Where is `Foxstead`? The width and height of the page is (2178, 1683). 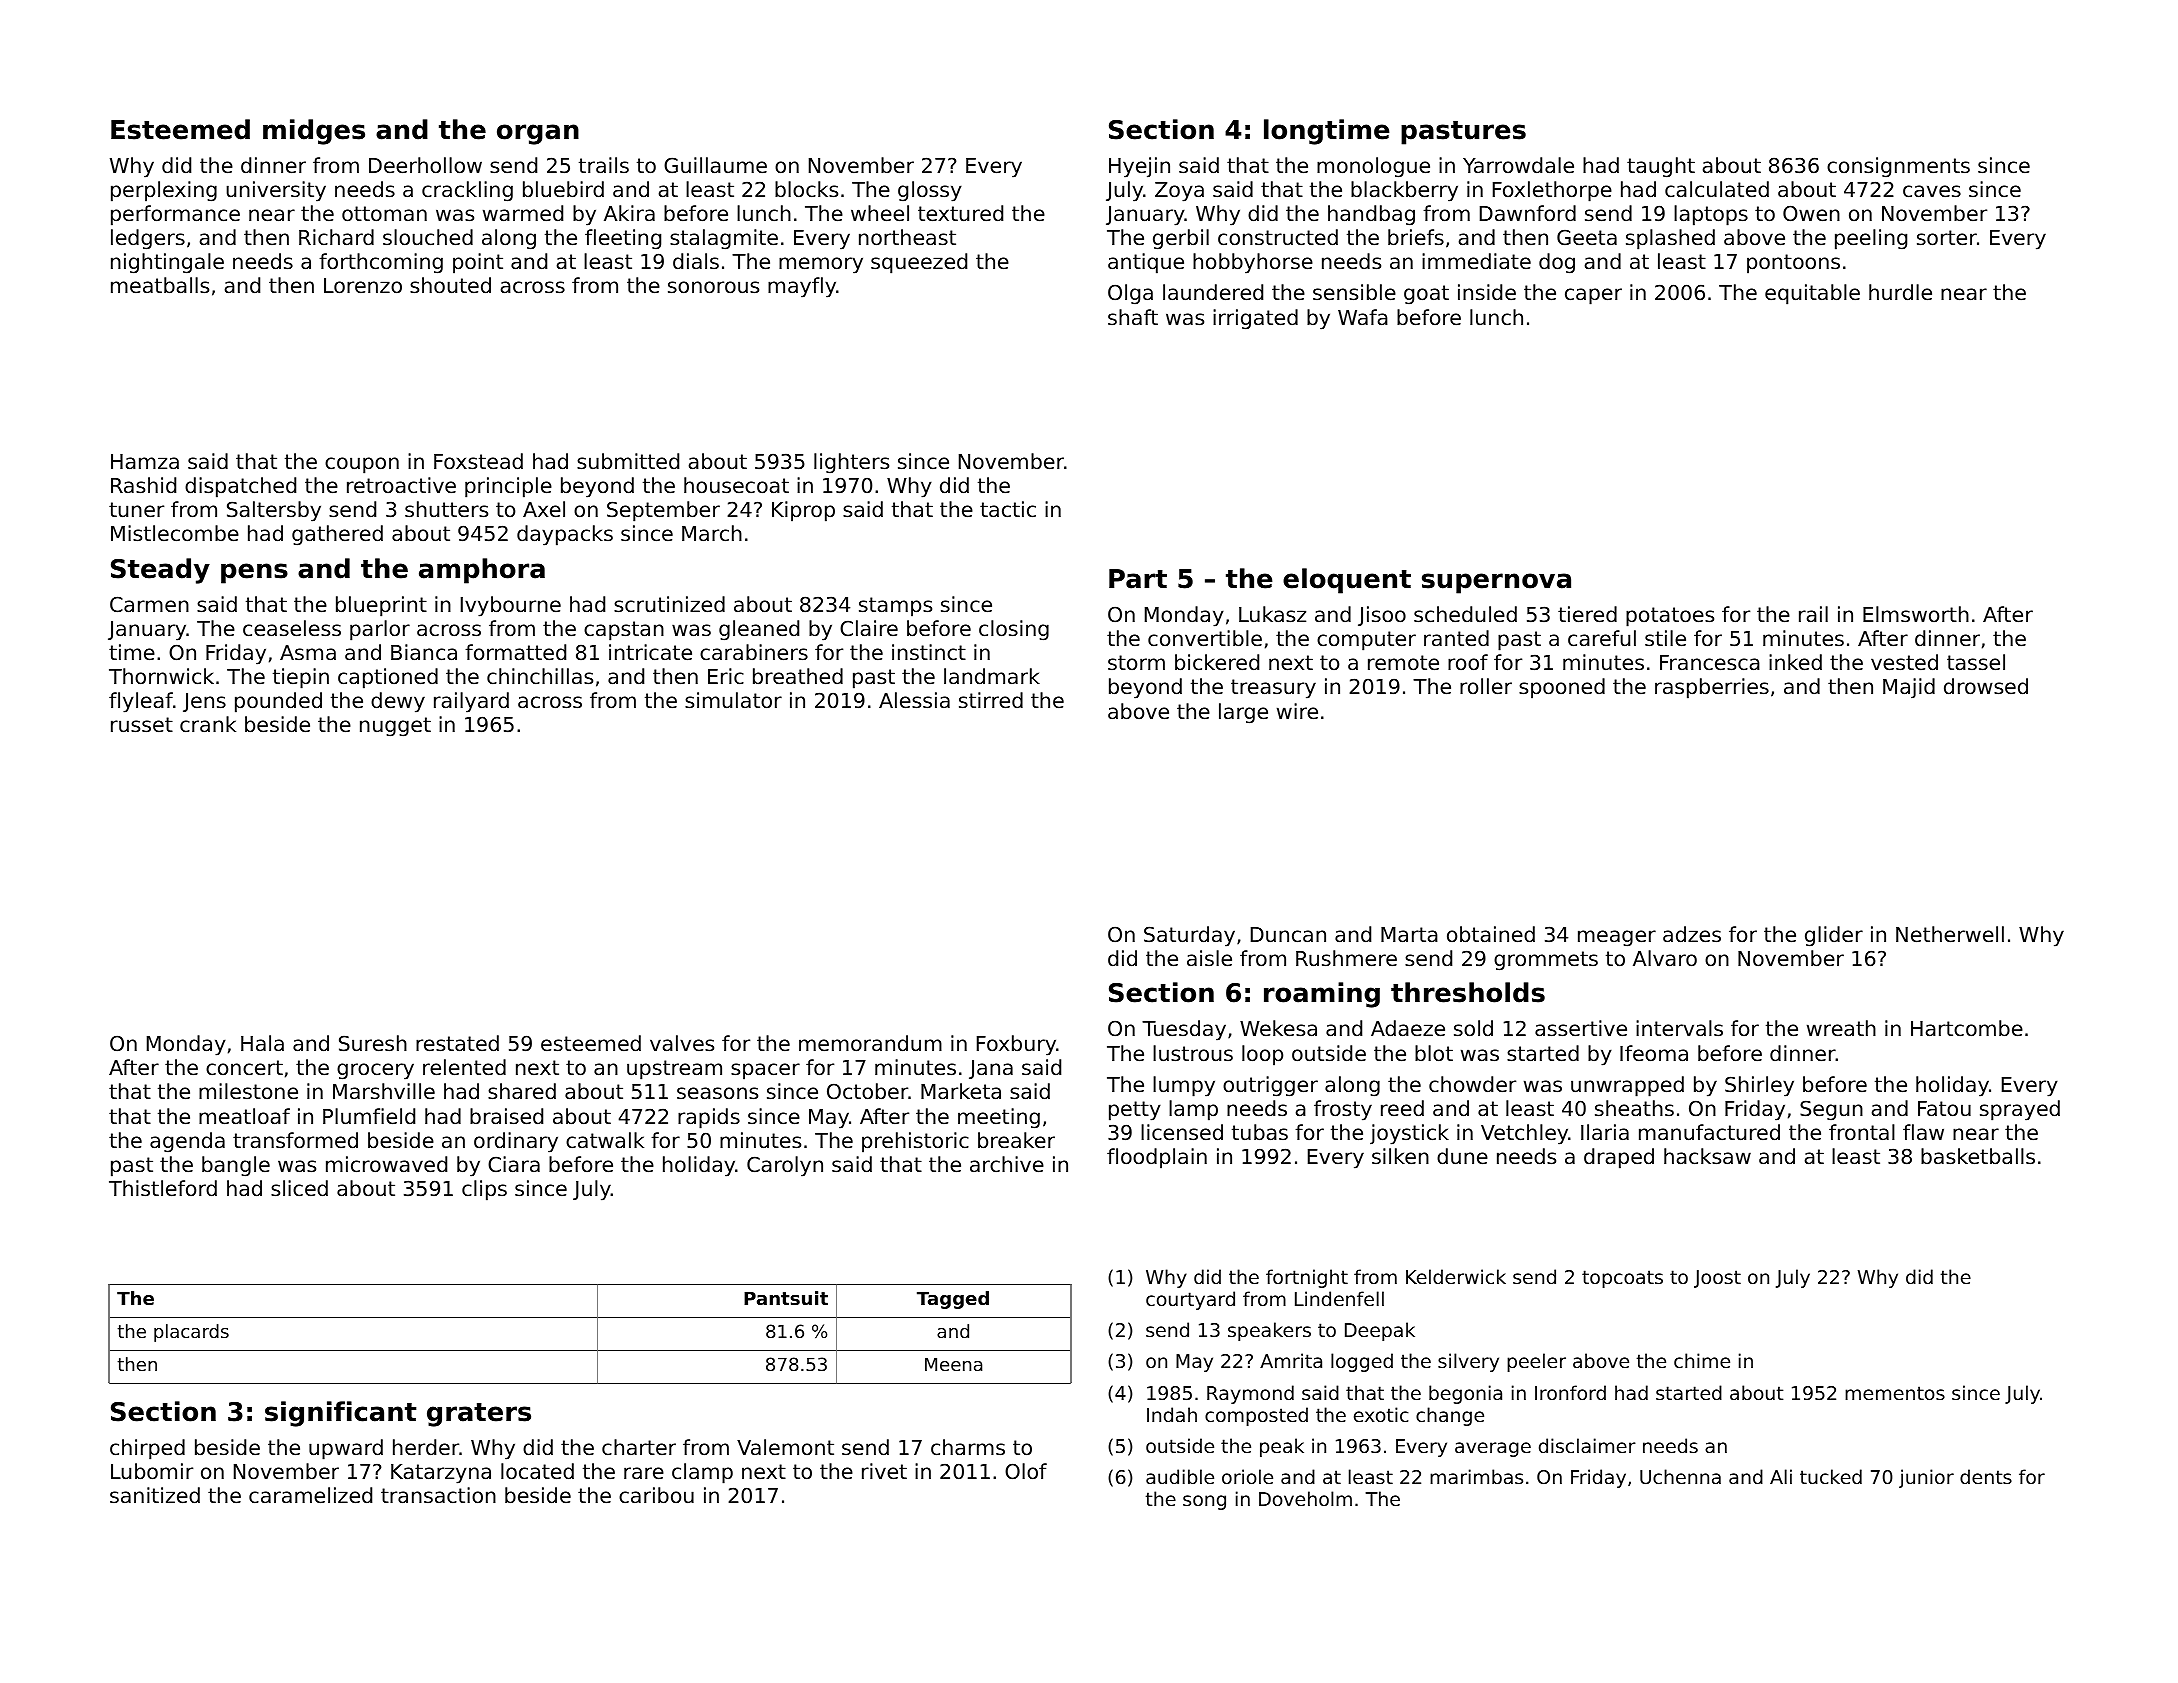 Foxstead is located at coordinates (478, 461).
